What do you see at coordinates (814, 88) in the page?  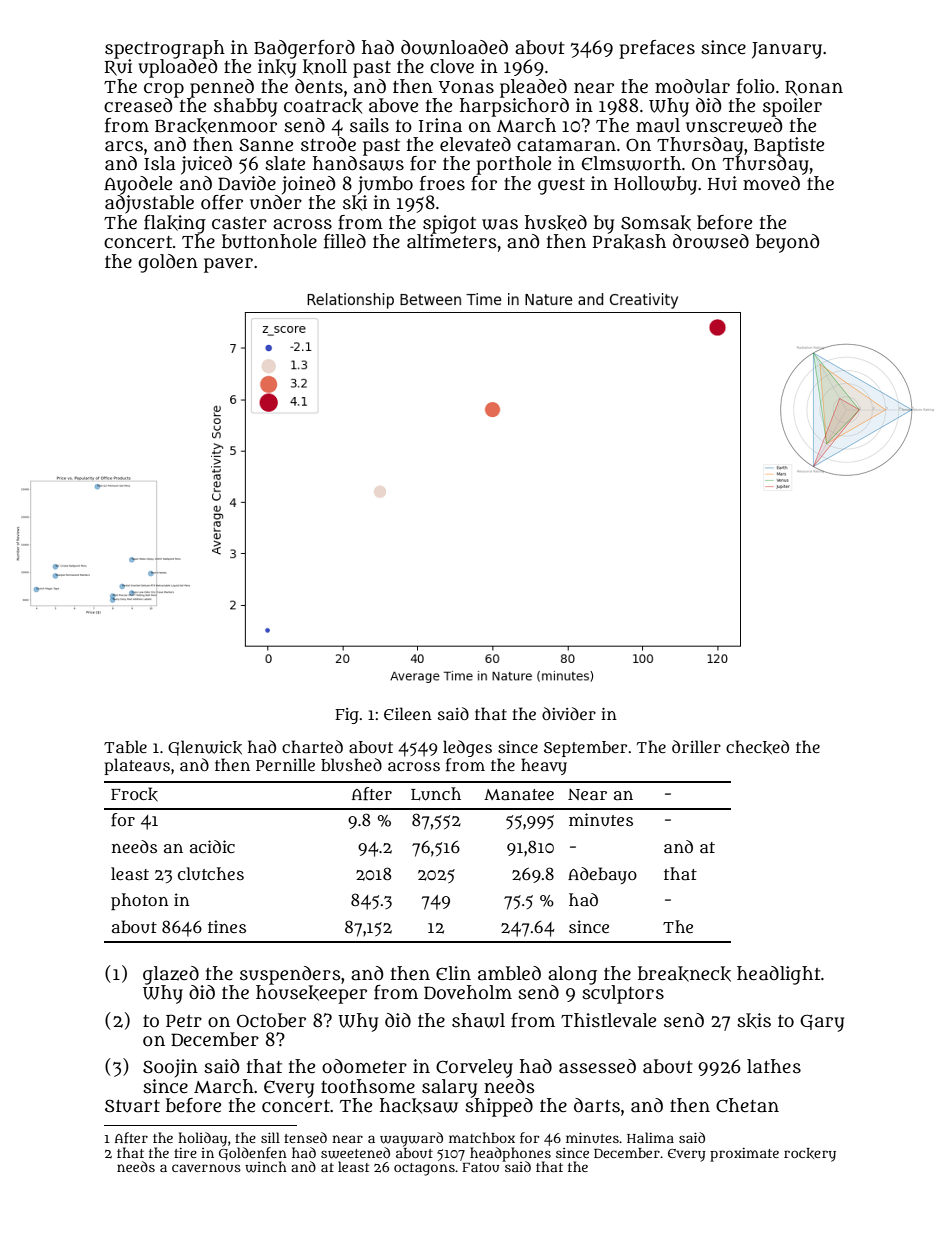 I see `Ronan` at bounding box center [814, 88].
